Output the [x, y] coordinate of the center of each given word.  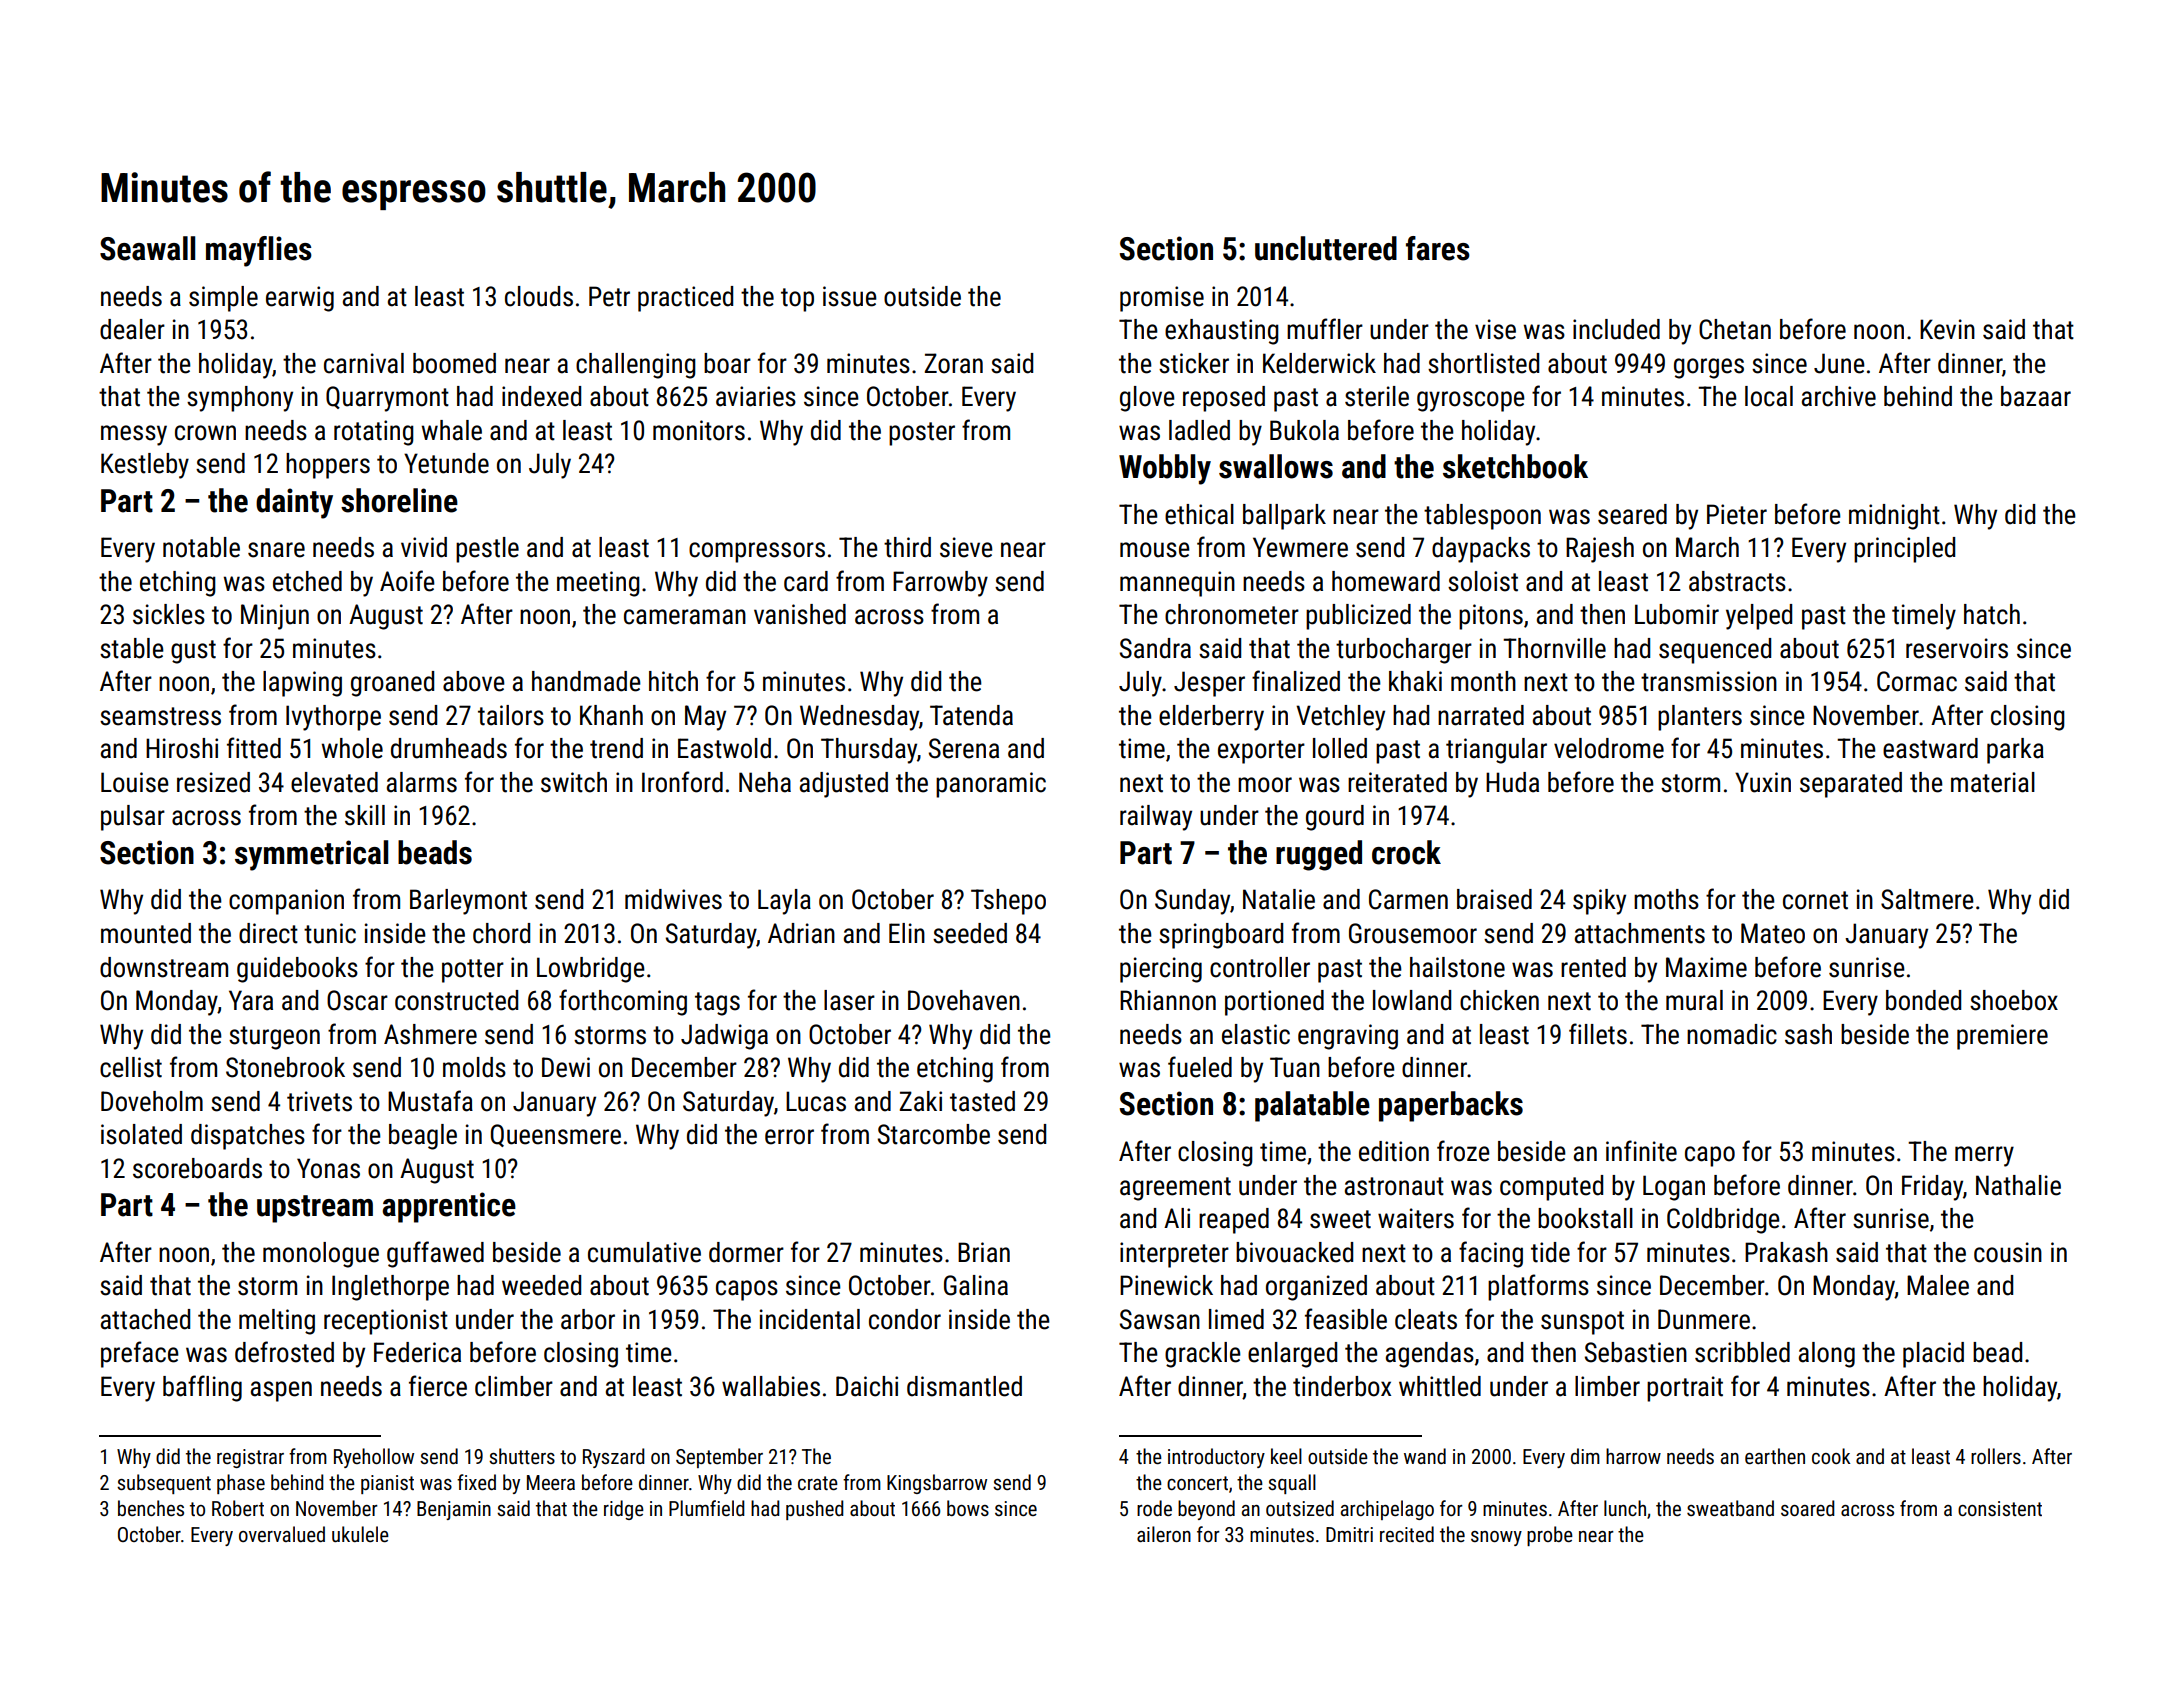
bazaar [2036, 396]
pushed [815, 1510]
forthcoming [623, 1002]
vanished [800, 614]
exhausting [1222, 332]
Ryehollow [374, 1458]
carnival [364, 363]
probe [1550, 1536]
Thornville [1554, 648]
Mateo [1773, 933]
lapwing [302, 684]
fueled [1200, 1067]
